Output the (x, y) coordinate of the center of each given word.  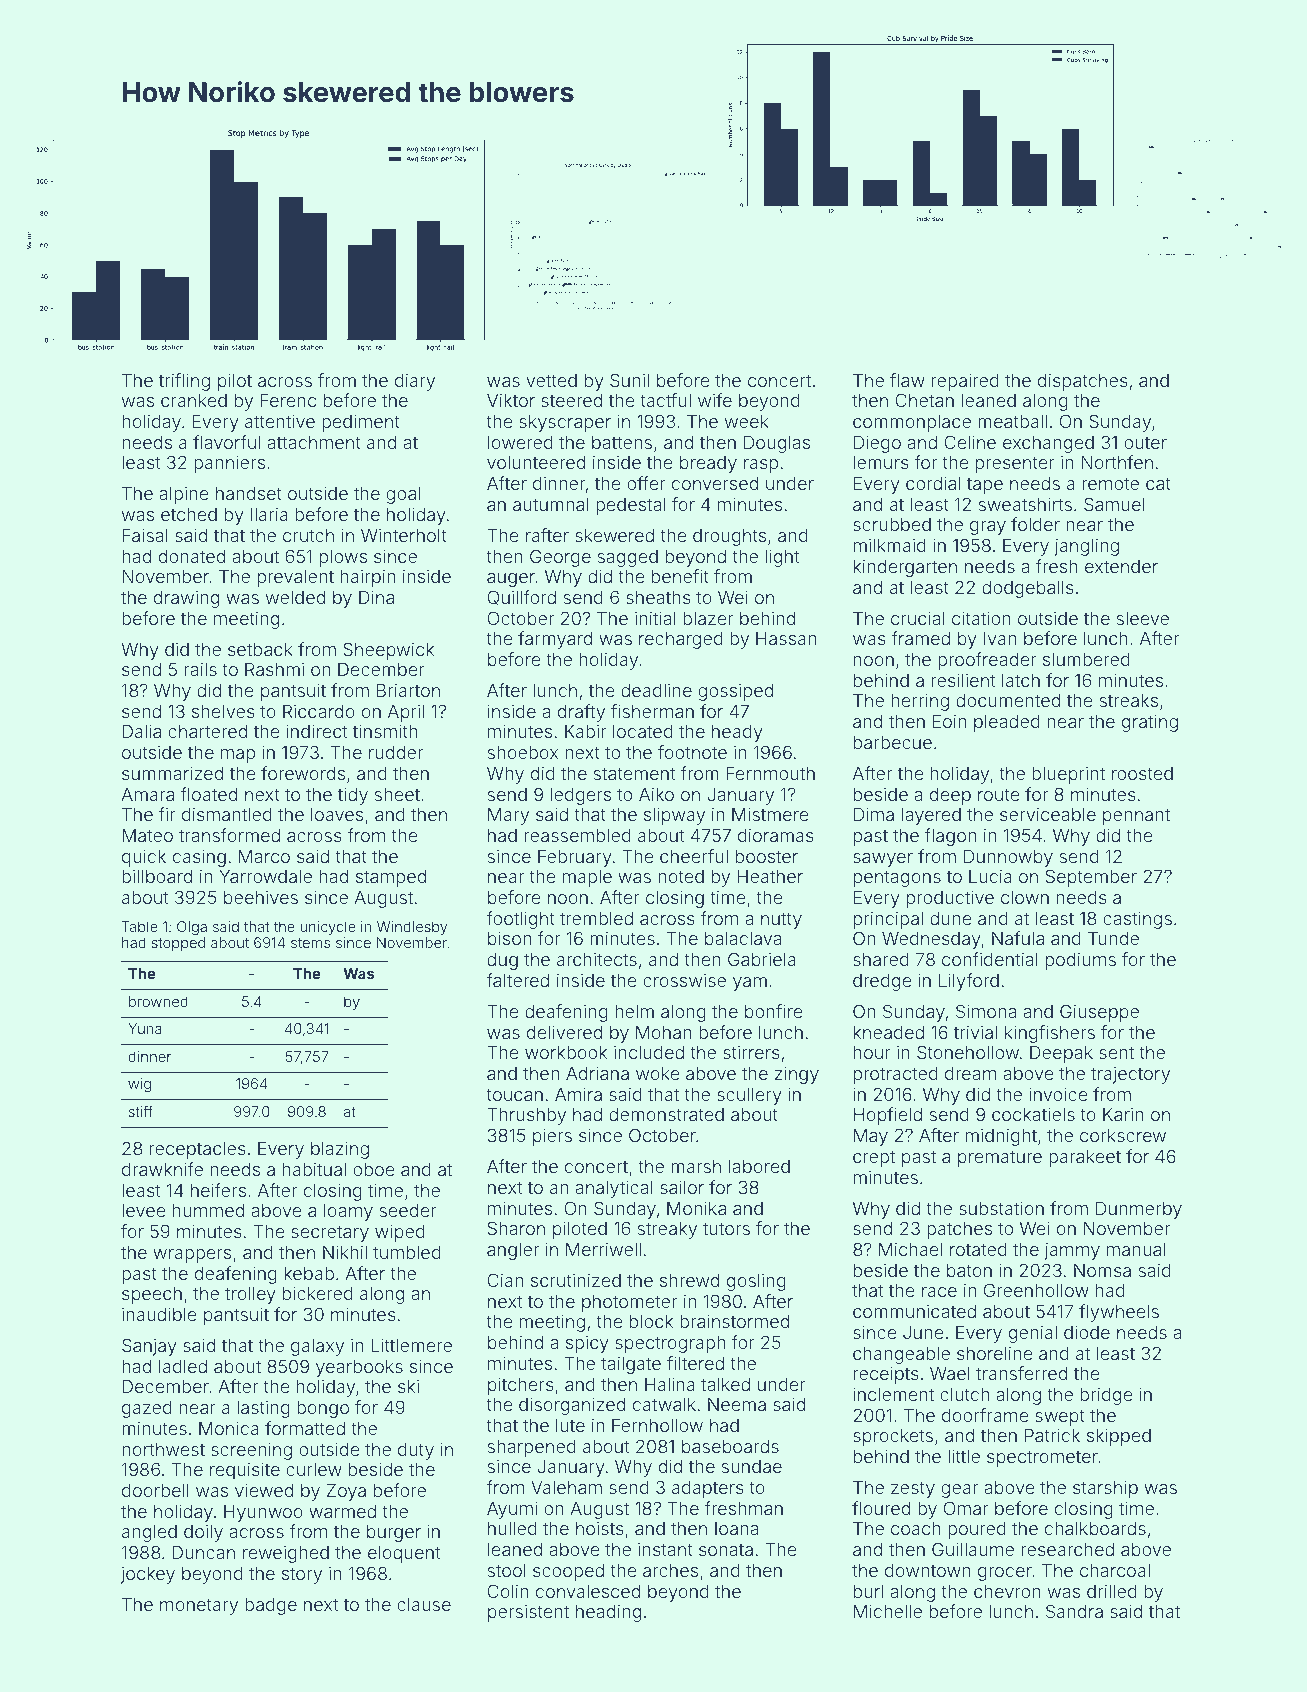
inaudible (159, 1314)
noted (681, 876)
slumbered (1086, 659)
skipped (1119, 1437)
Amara (147, 794)
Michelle (888, 1611)
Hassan (786, 638)
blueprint (1068, 775)
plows (343, 558)
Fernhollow (657, 1425)
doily (203, 1533)
